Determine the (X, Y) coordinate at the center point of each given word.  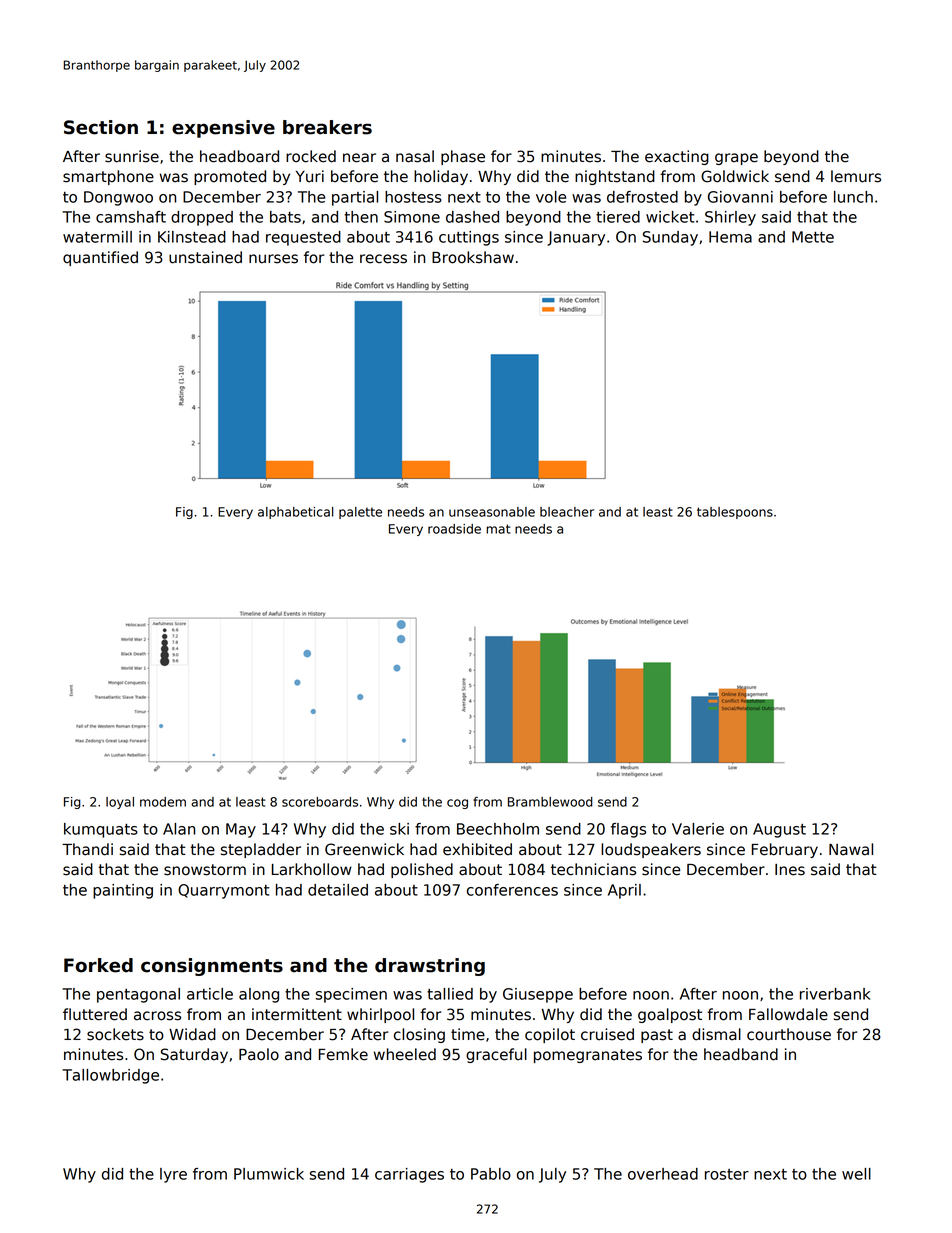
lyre (173, 1175)
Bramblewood (550, 802)
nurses (273, 259)
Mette (813, 237)
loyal (120, 803)
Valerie (698, 829)
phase (463, 157)
